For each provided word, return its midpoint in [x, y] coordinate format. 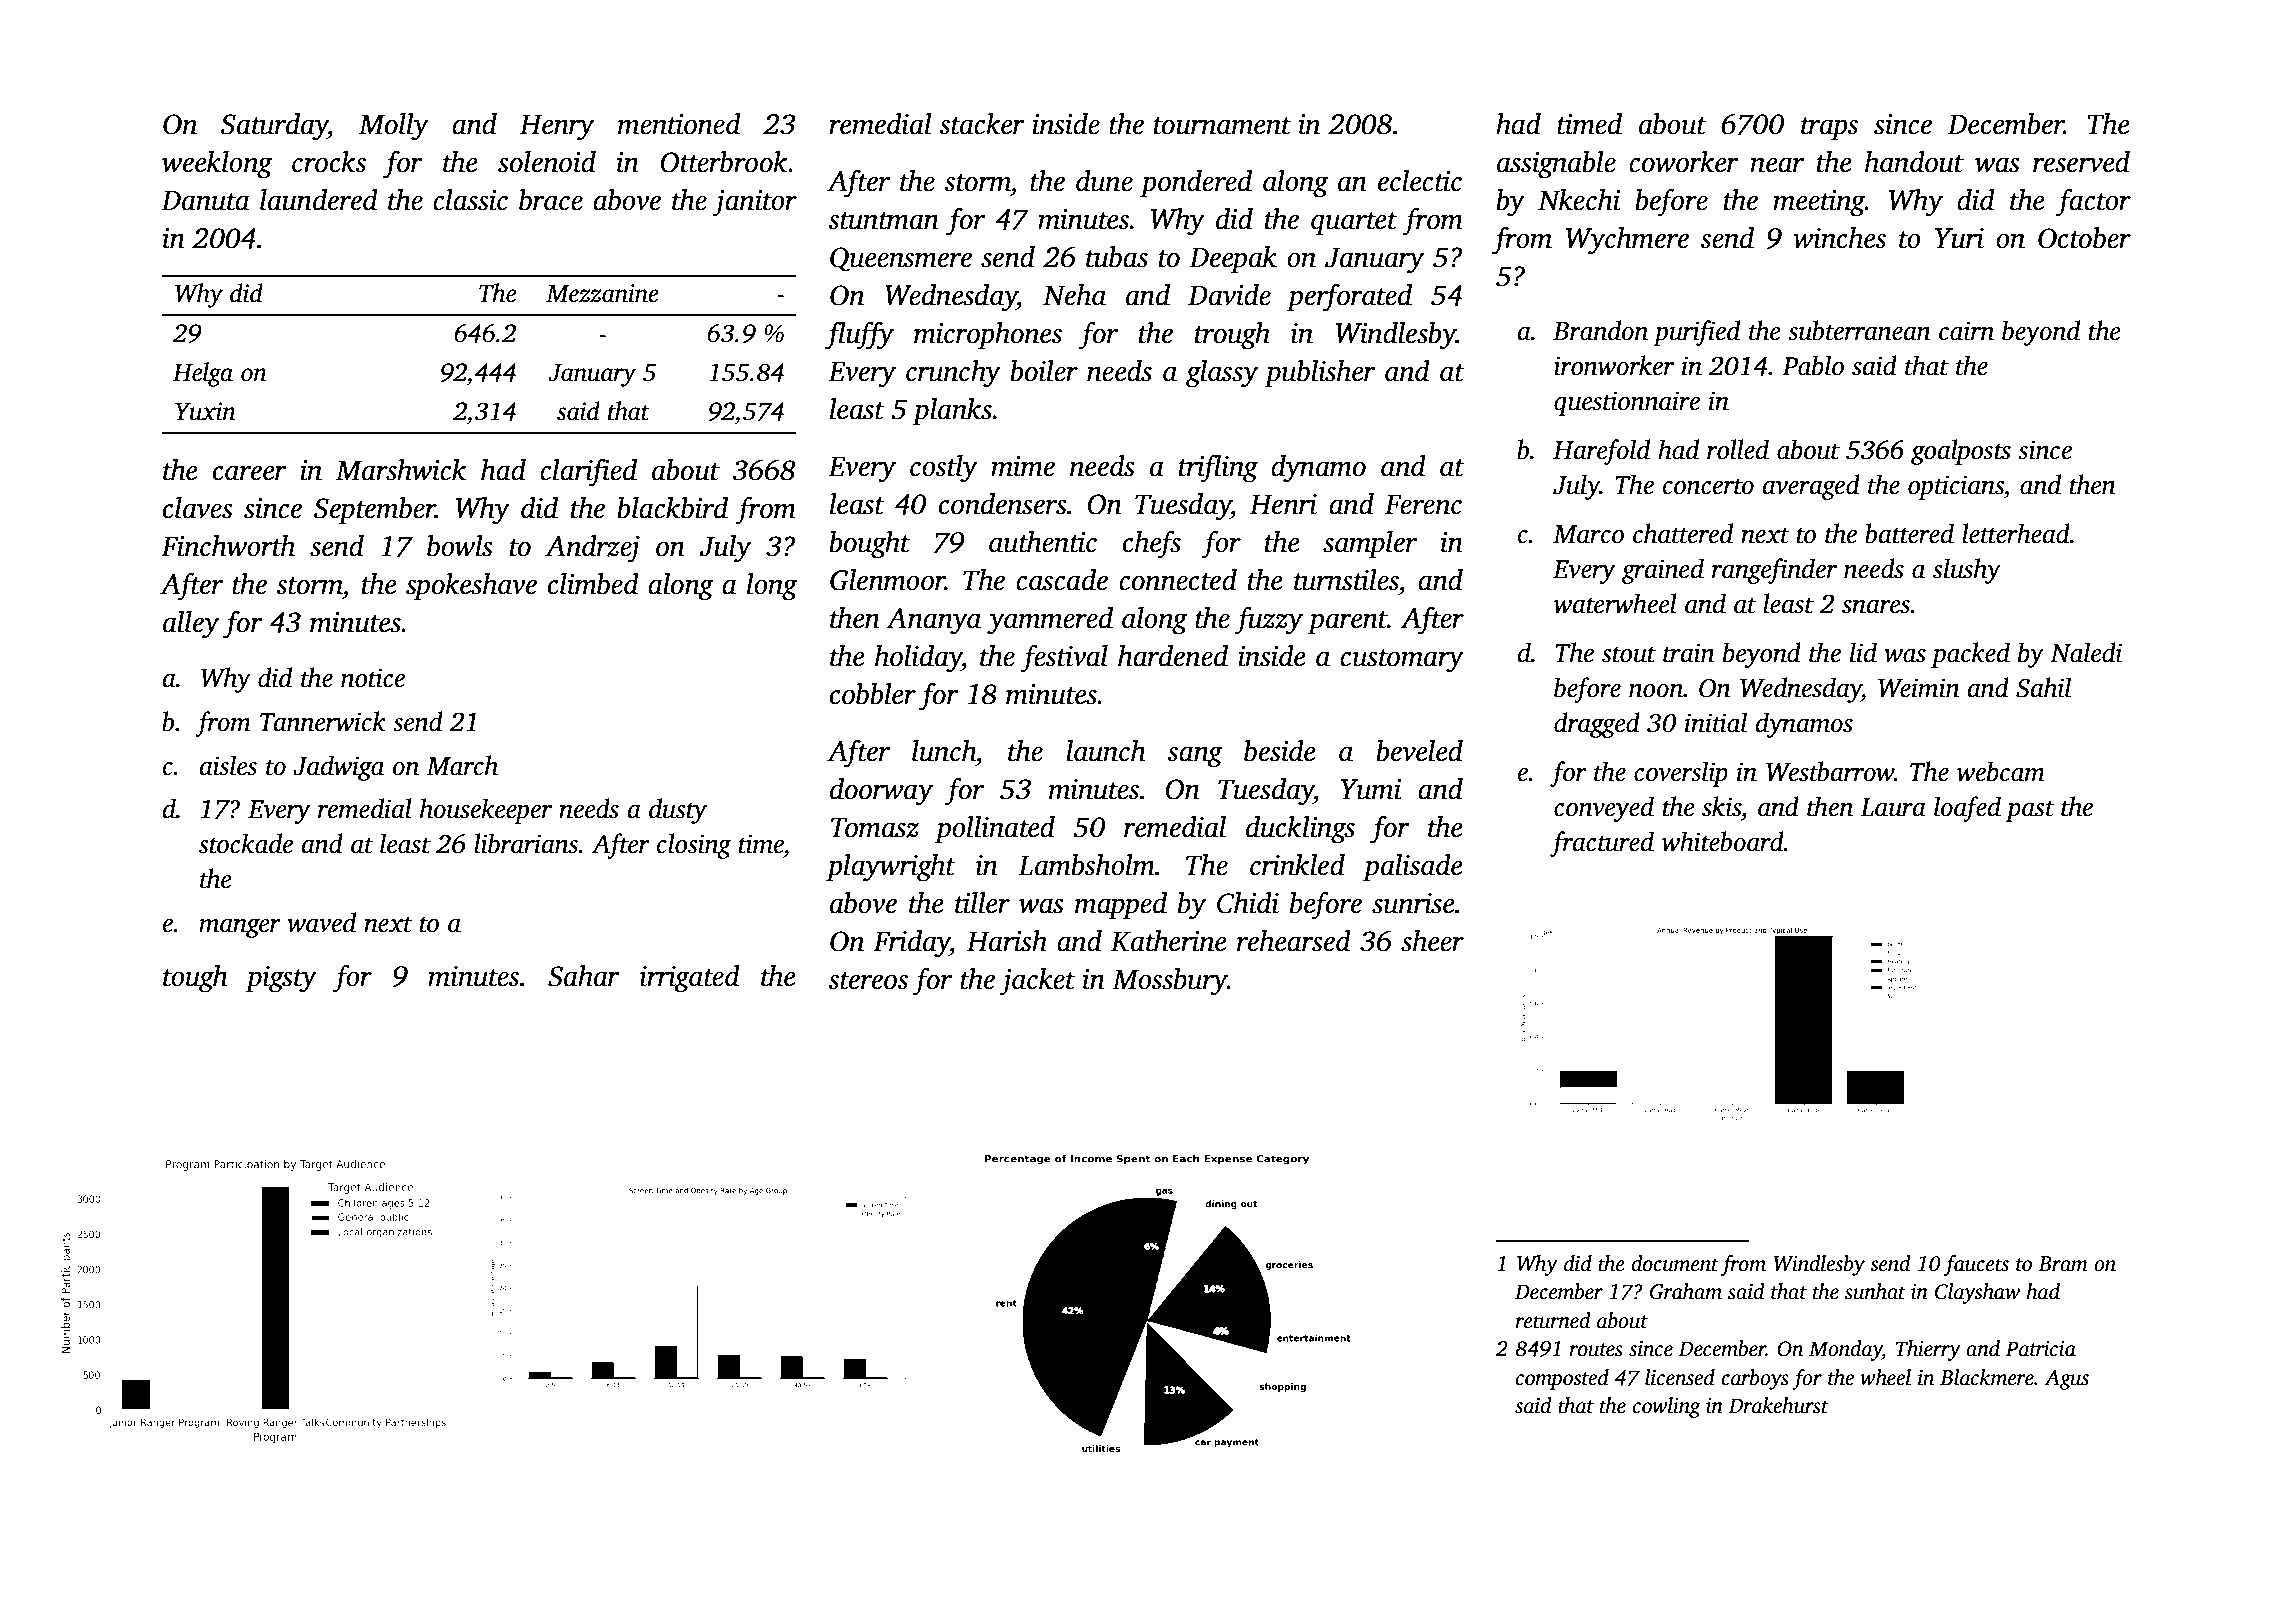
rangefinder [1774, 571]
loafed [1967, 809]
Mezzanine [602, 293]
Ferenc [1423, 505]
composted [1562, 1379]
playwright [891, 868]
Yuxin [205, 411]
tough [195, 979]
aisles [228, 765]
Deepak [1233, 260]
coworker [1684, 162]
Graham [1686, 1291]
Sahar [584, 976]
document [1675, 1263]
